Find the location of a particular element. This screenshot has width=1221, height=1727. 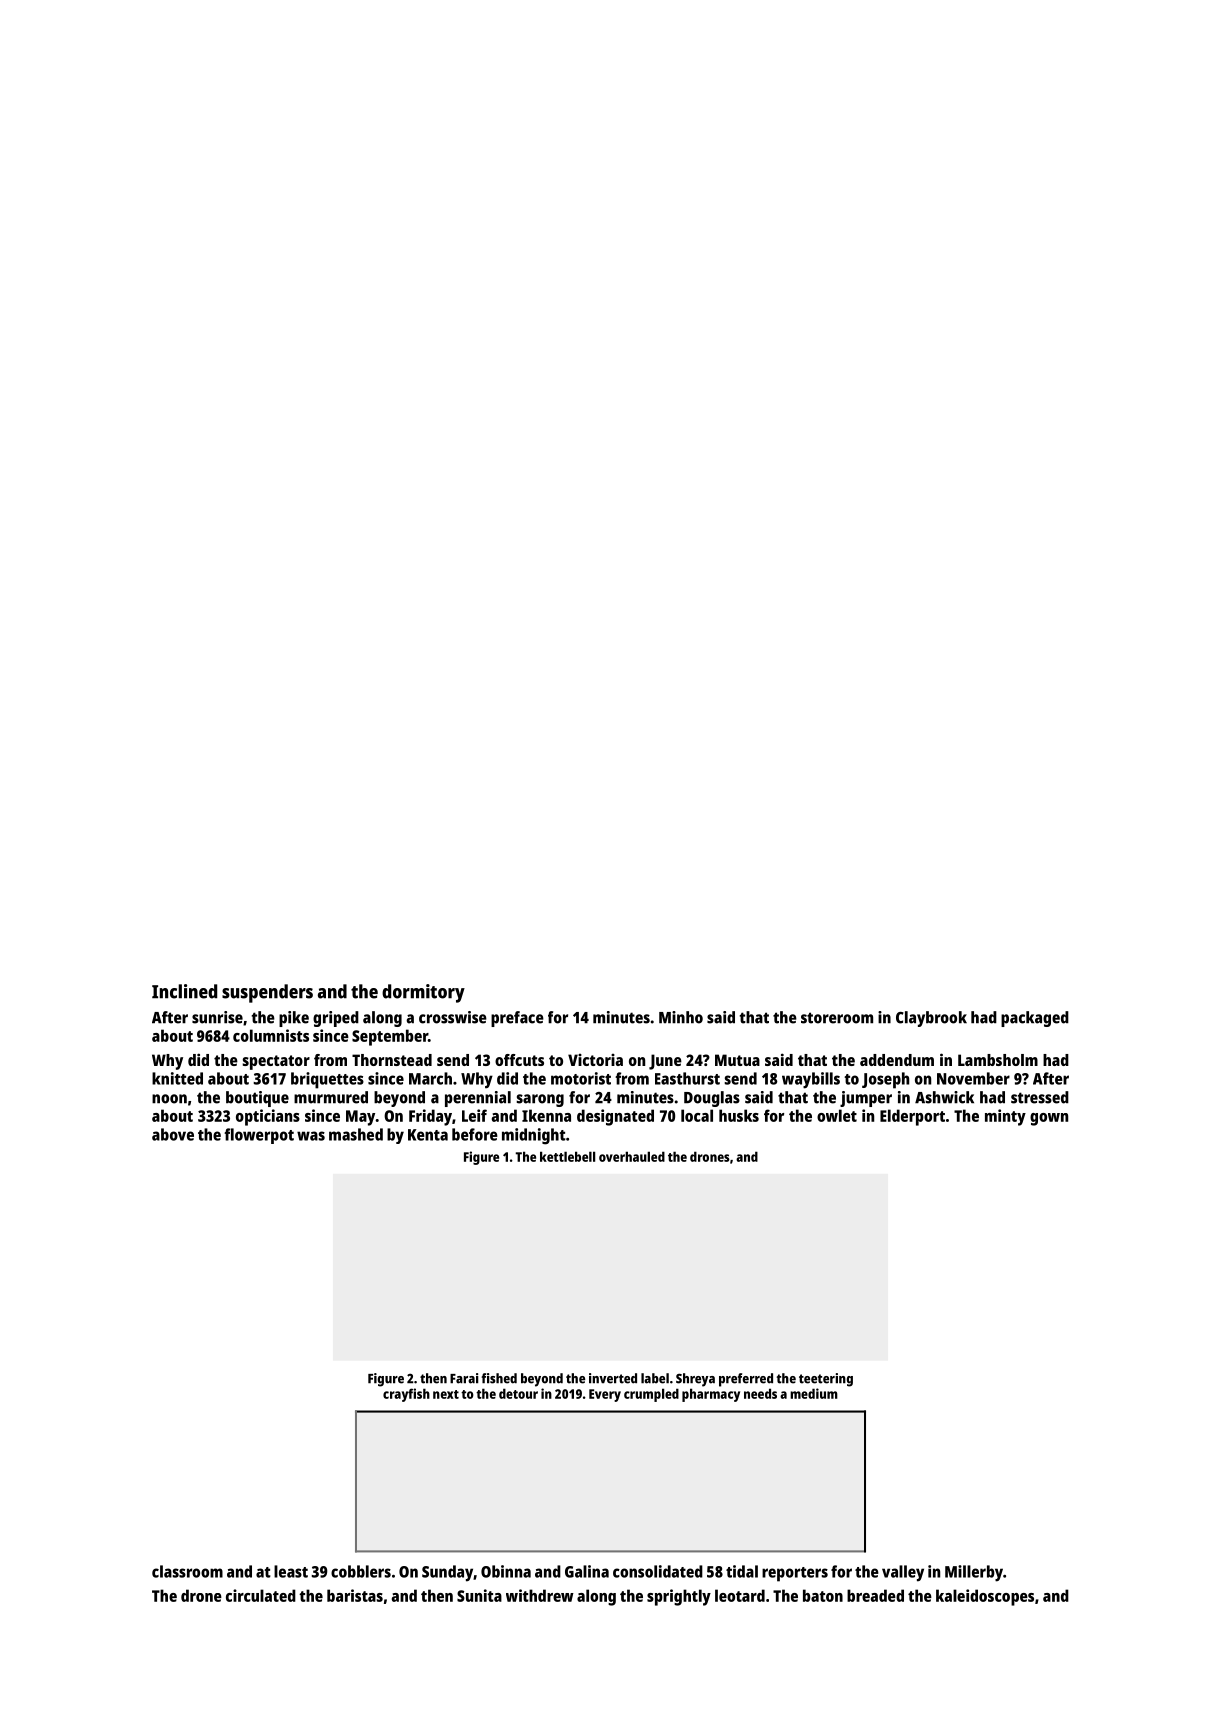

Minho is located at coordinates (681, 1017).
